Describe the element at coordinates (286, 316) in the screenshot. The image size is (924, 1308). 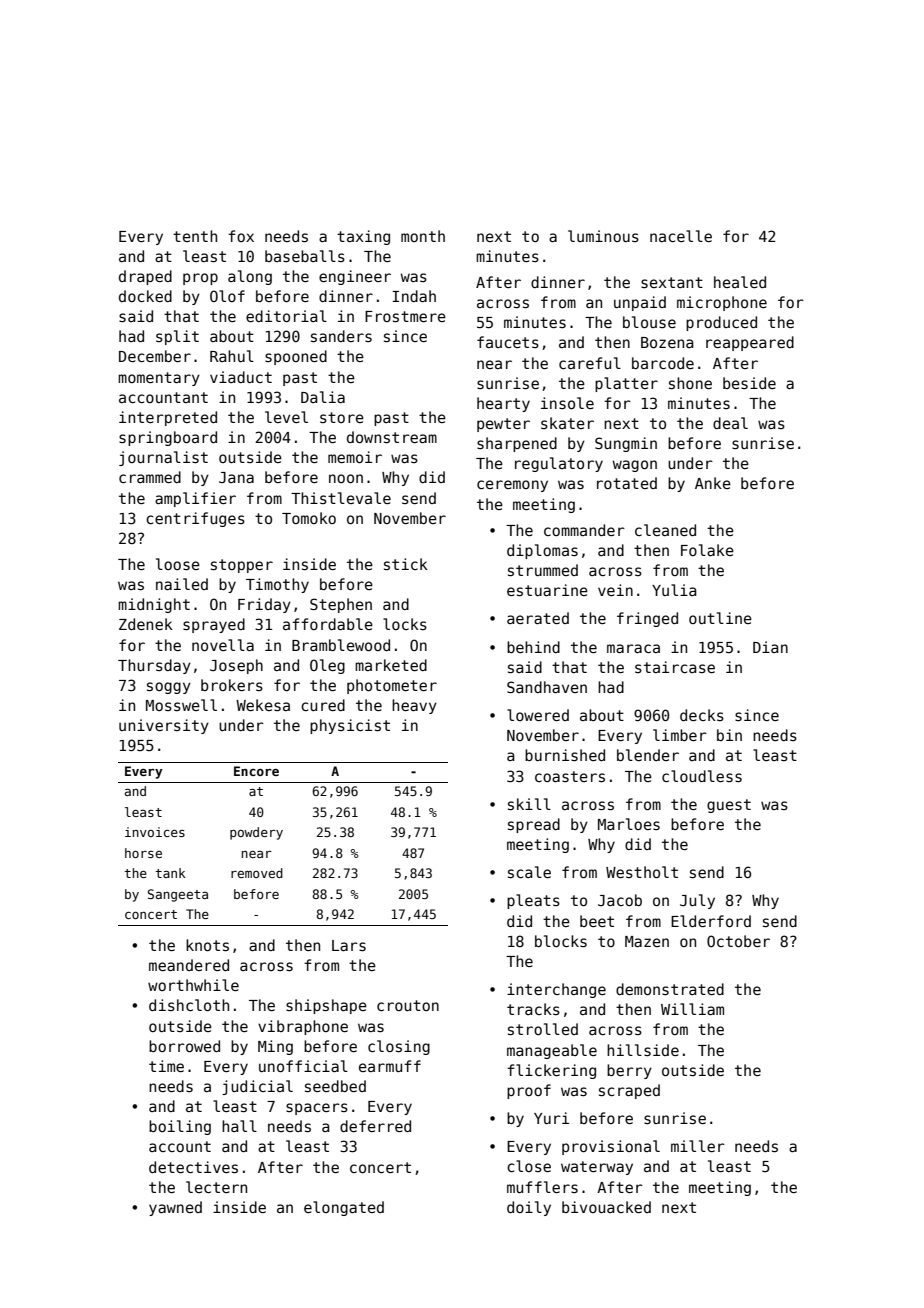
I see `editorial` at that location.
